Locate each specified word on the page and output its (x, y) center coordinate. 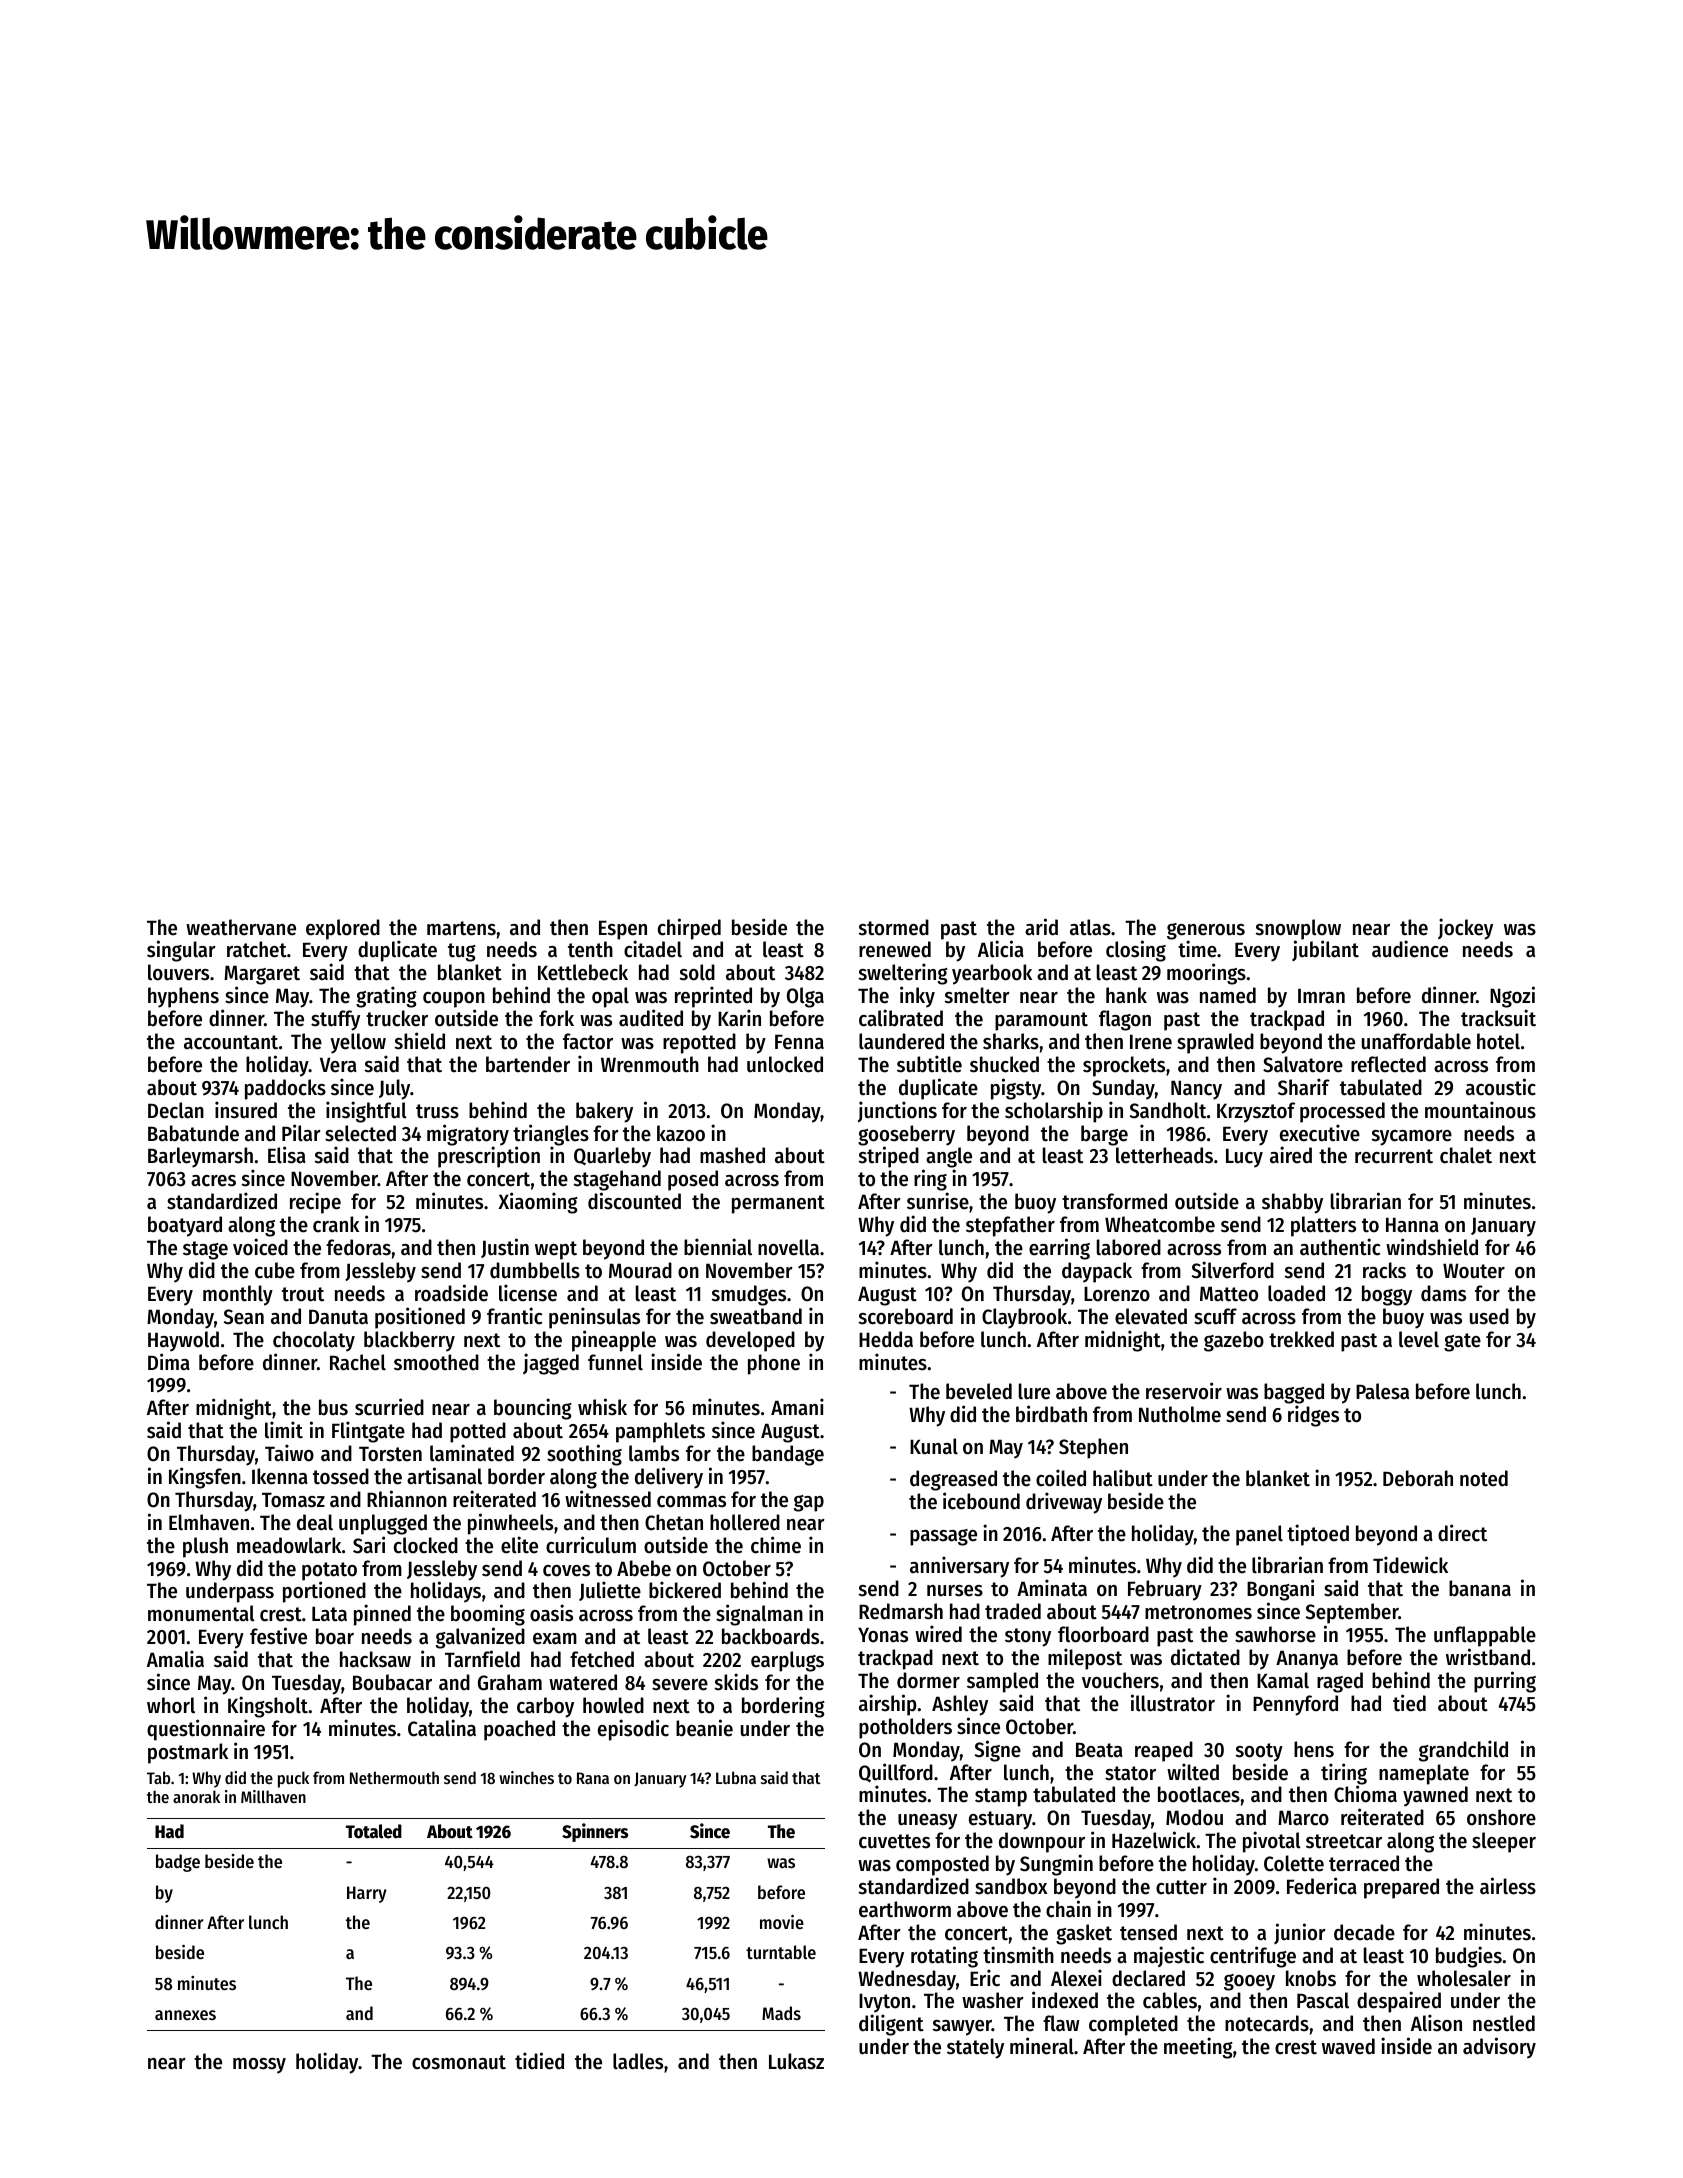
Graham (510, 1682)
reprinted (713, 997)
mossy (259, 2066)
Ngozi (1512, 997)
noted (1484, 1478)
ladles (638, 2061)
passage (943, 1537)
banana (1480, 1588)
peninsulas (594, 1318)
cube (275, 1270)
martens (461, 928)
